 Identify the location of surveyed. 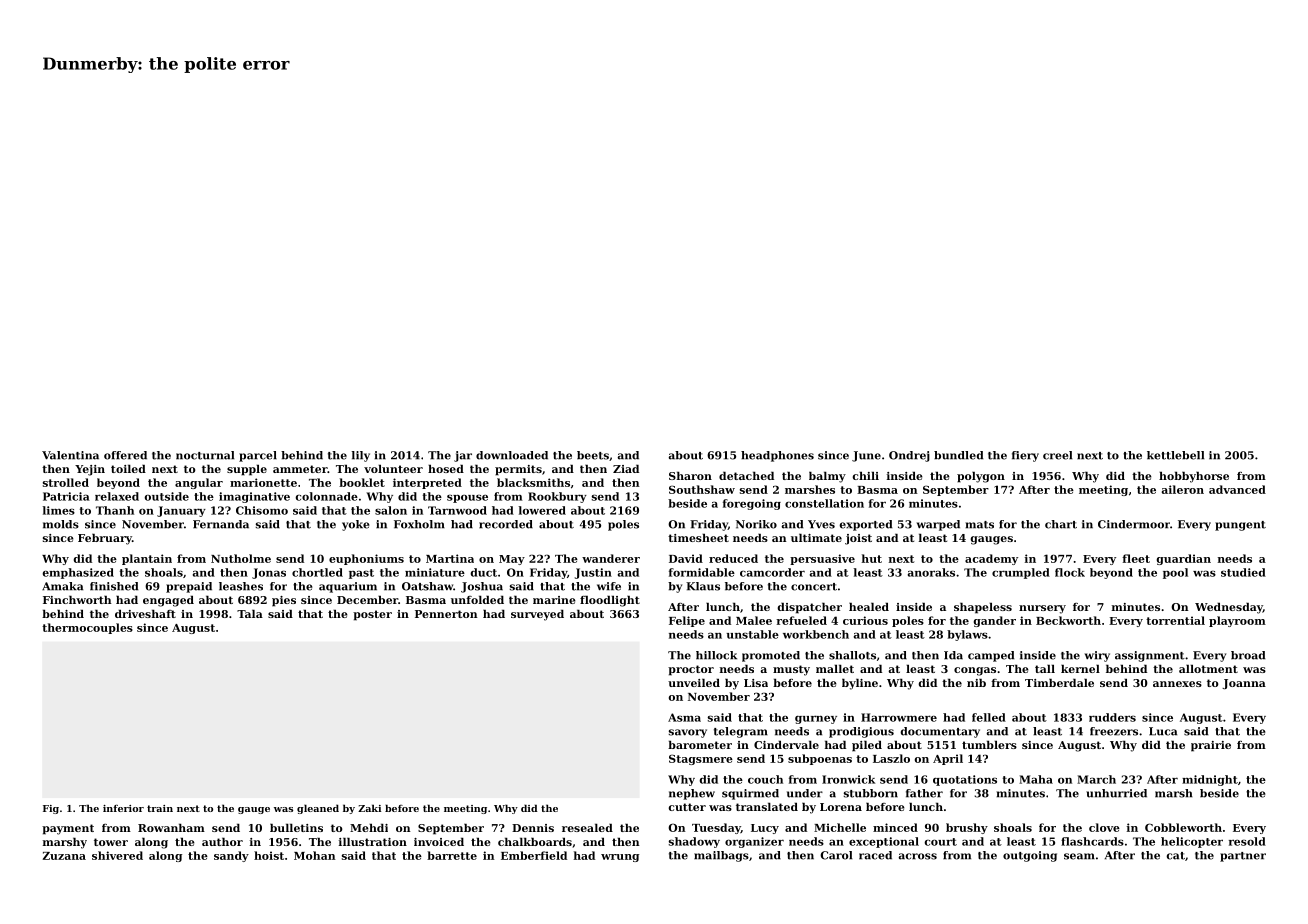
(537, 615).
